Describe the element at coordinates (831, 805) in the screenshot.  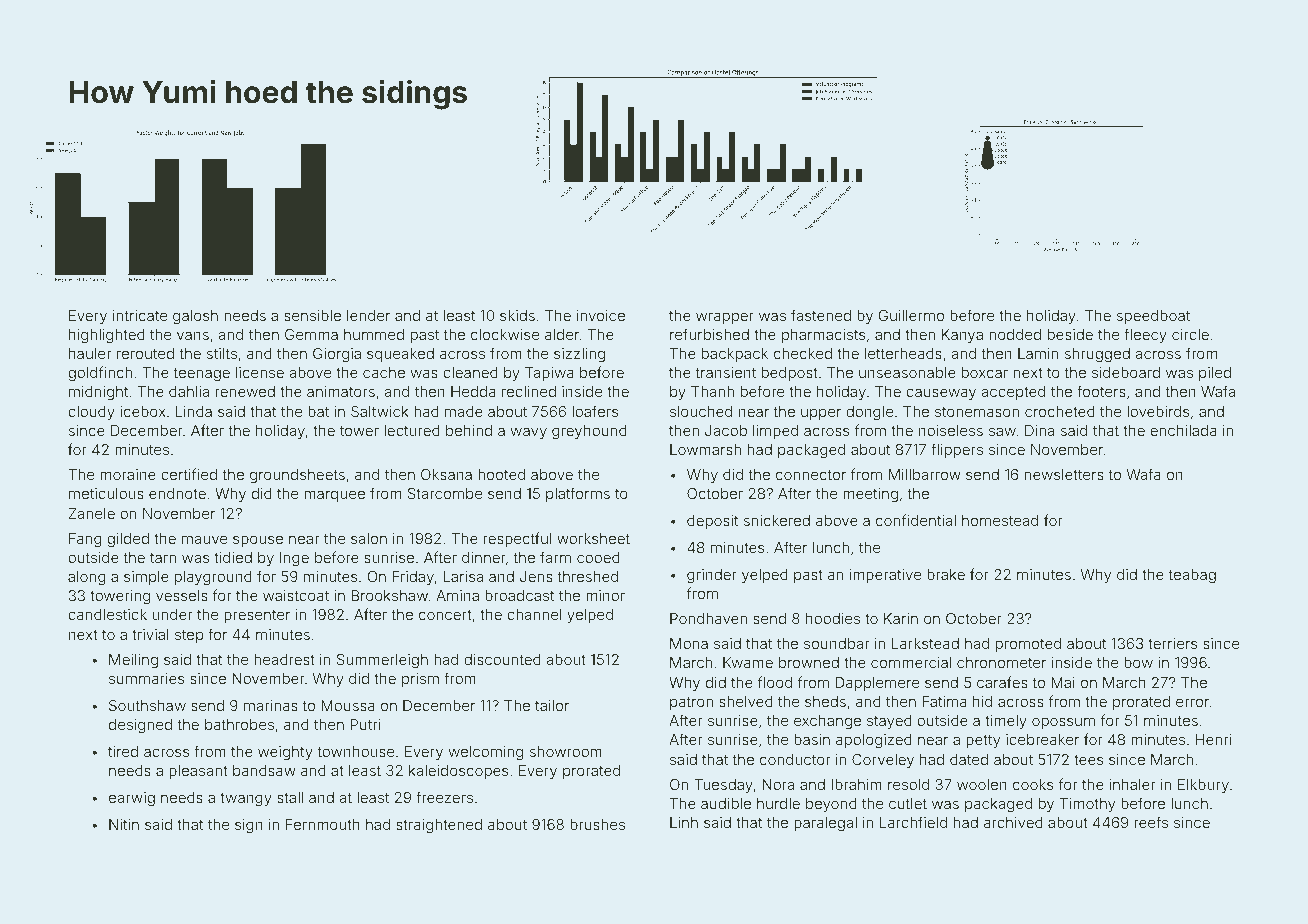
I see `beyond` at that location.
